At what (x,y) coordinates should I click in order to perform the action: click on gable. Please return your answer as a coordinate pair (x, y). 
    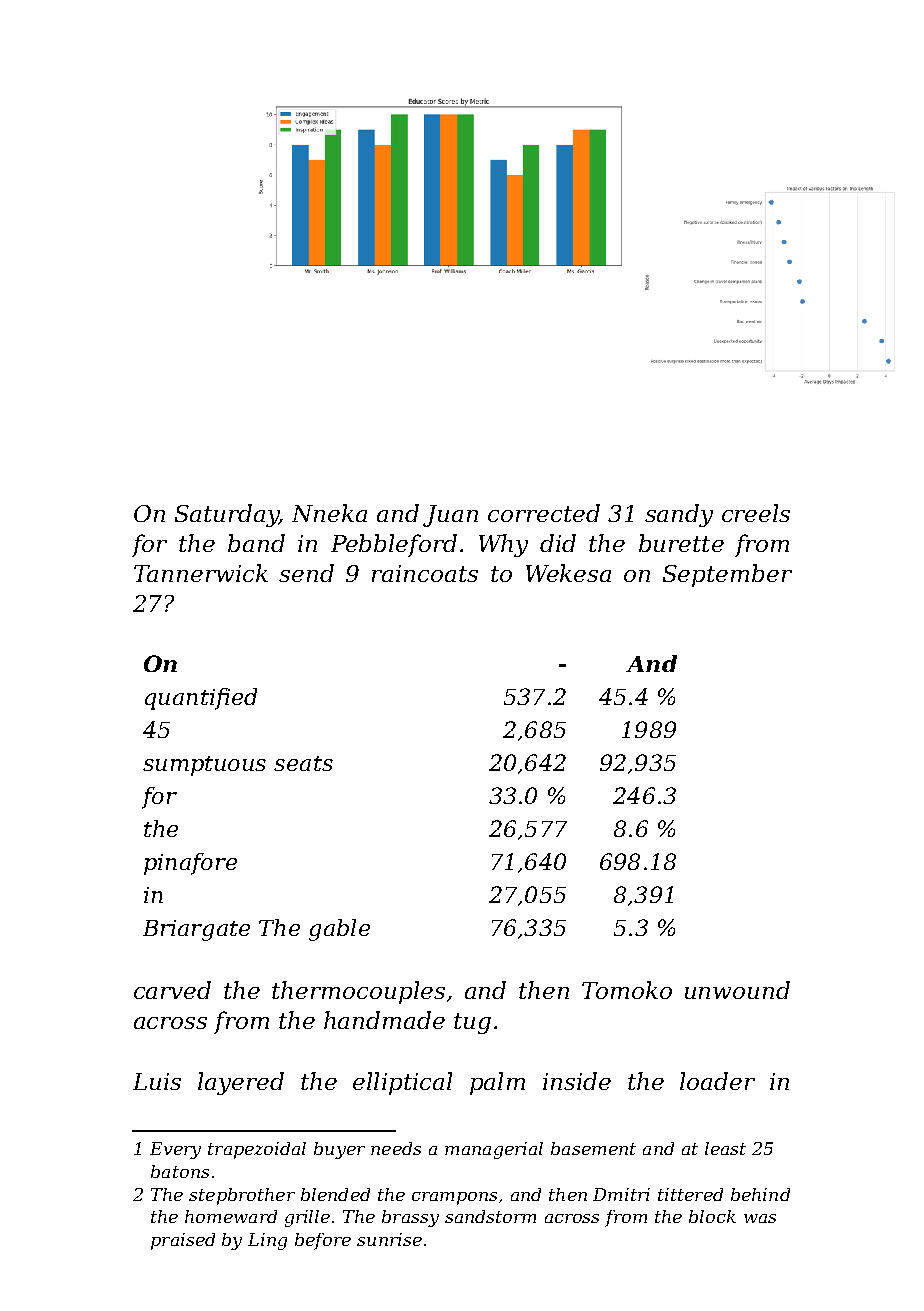
    Looking at the image, I should click on (339, 930).
